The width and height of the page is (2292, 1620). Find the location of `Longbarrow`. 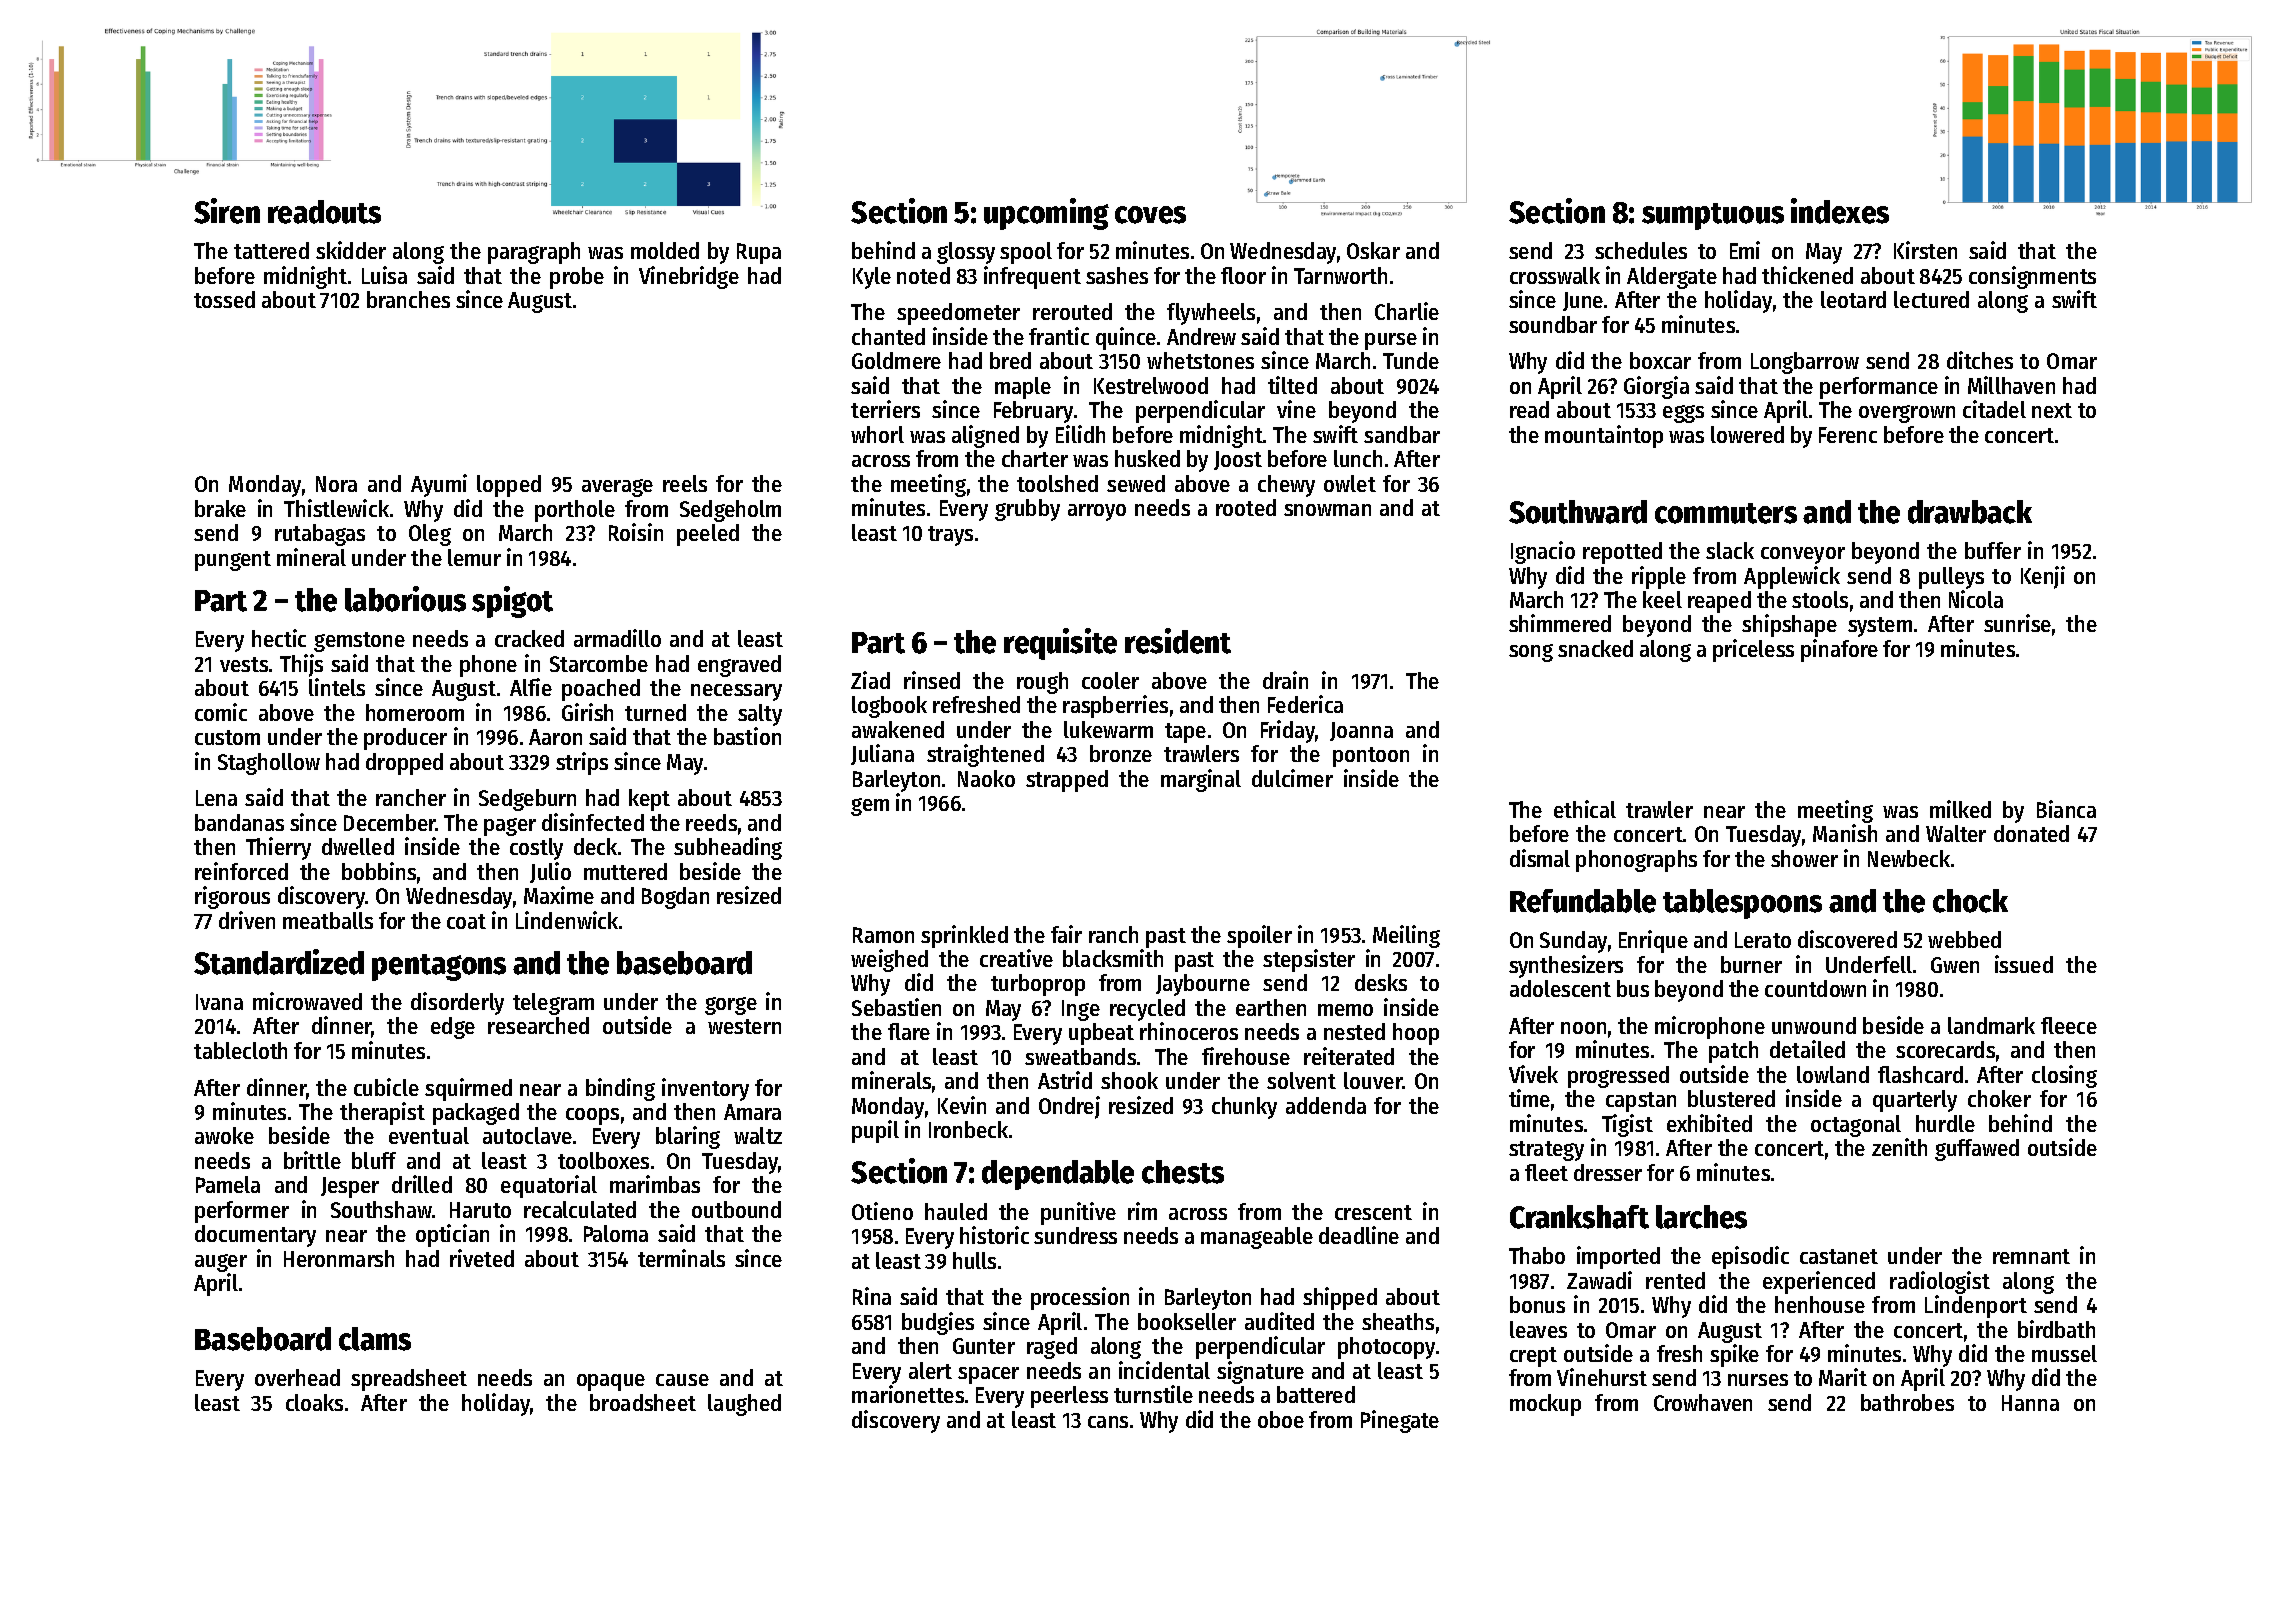

Longbarrow is located at coordinates (1805, 363).
